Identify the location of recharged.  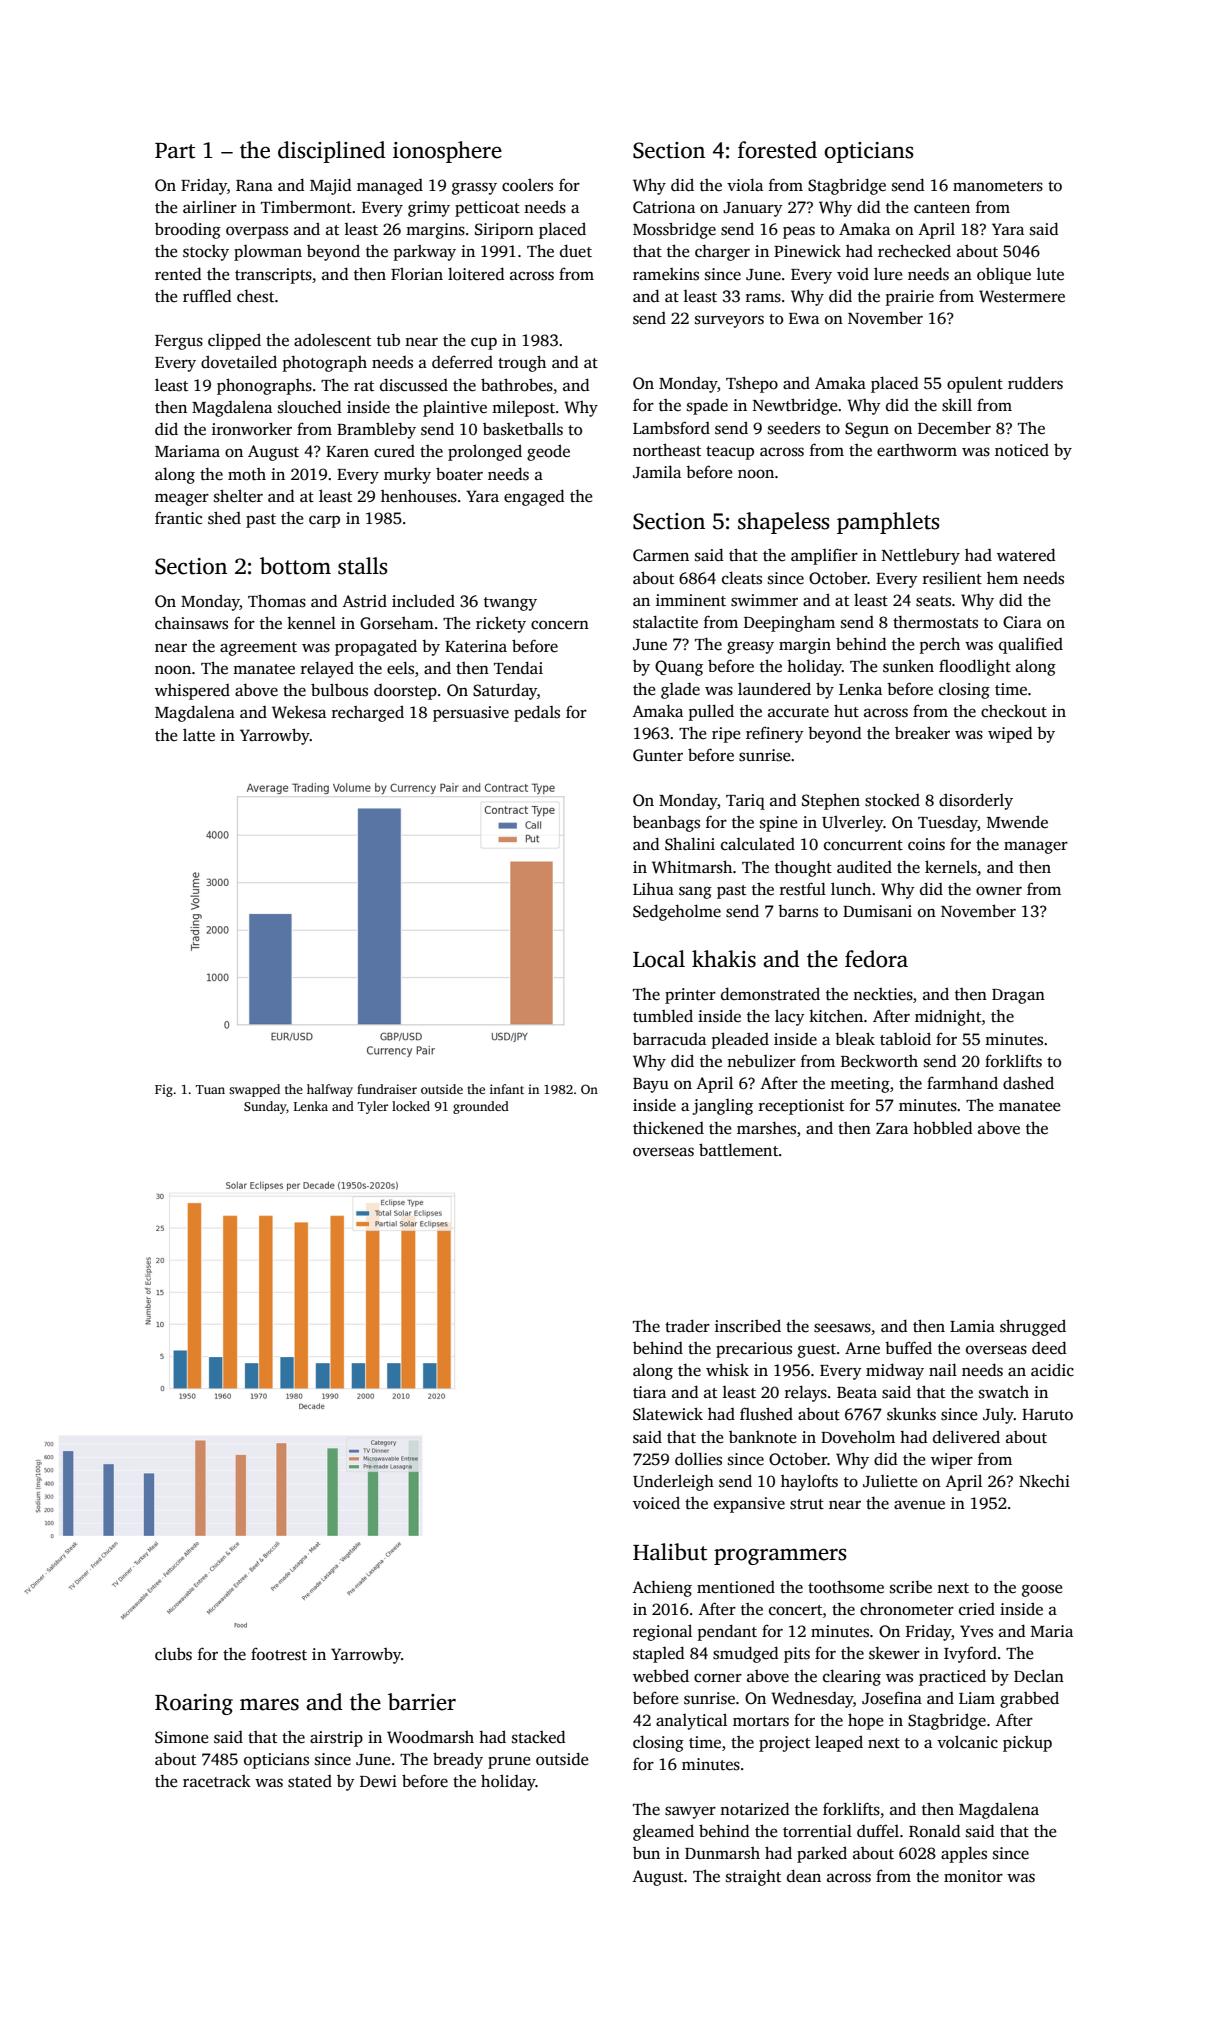
(368, 713).
